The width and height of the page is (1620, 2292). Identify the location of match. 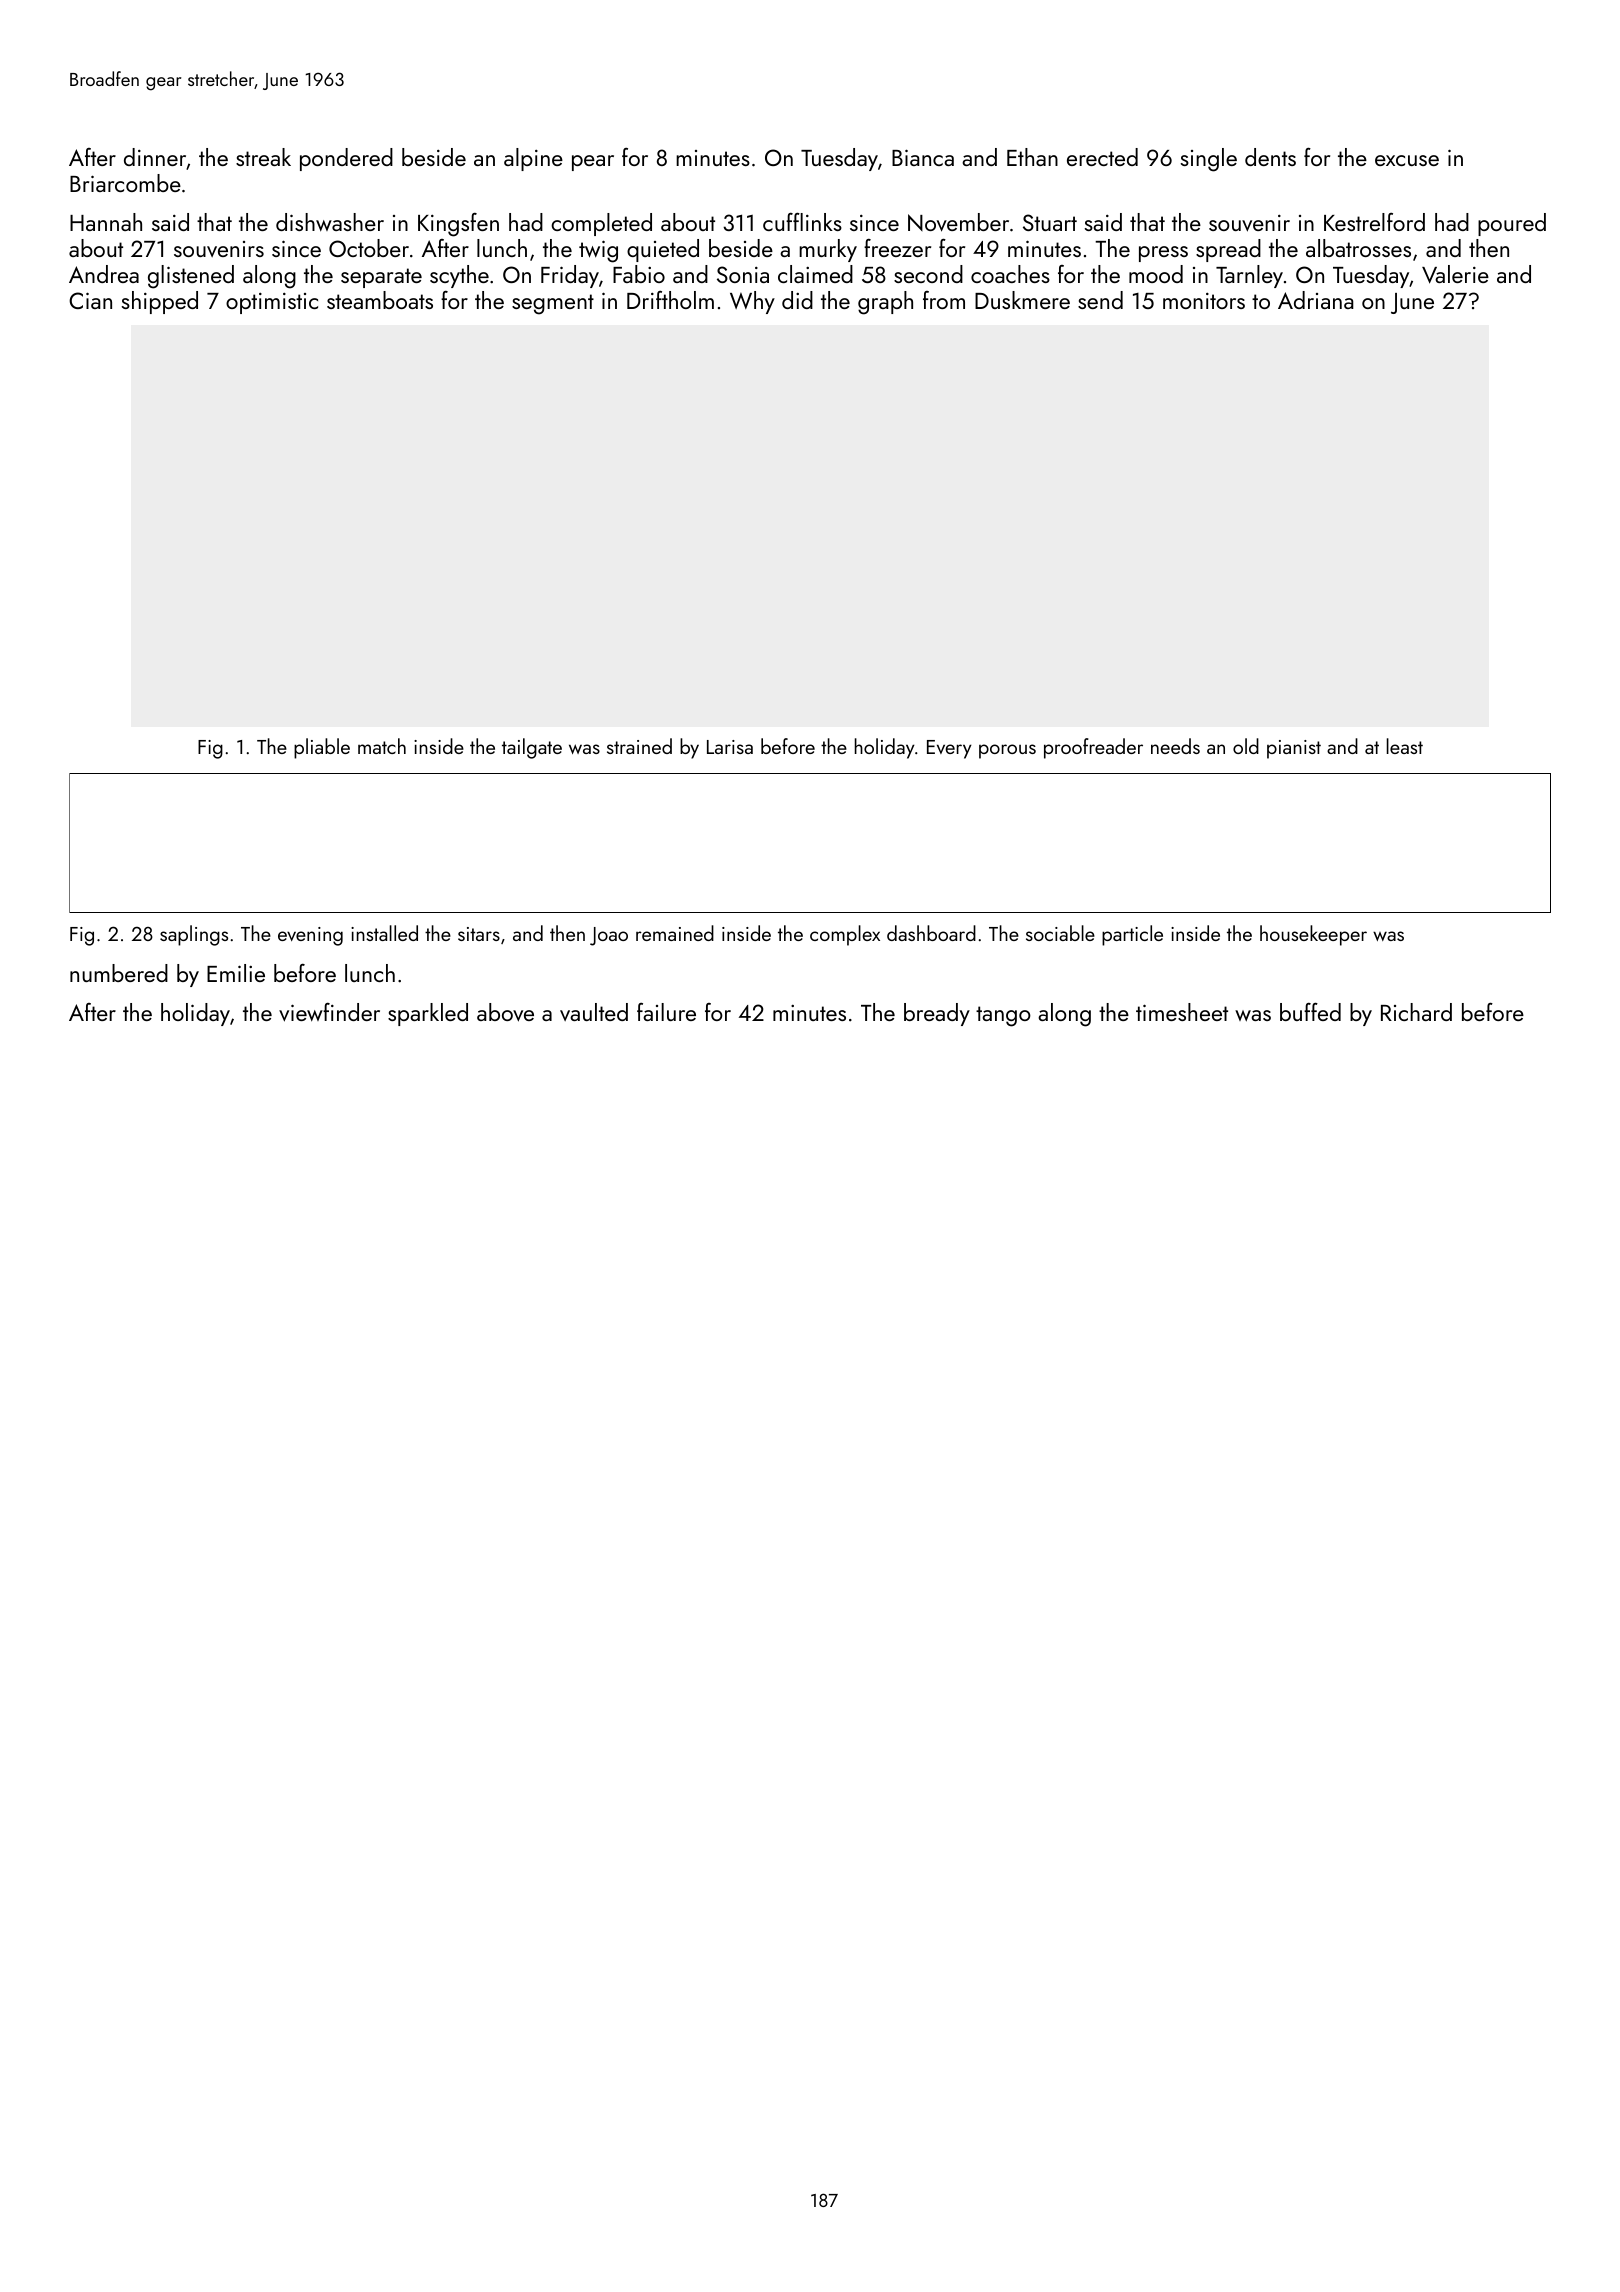
(382, 746).
